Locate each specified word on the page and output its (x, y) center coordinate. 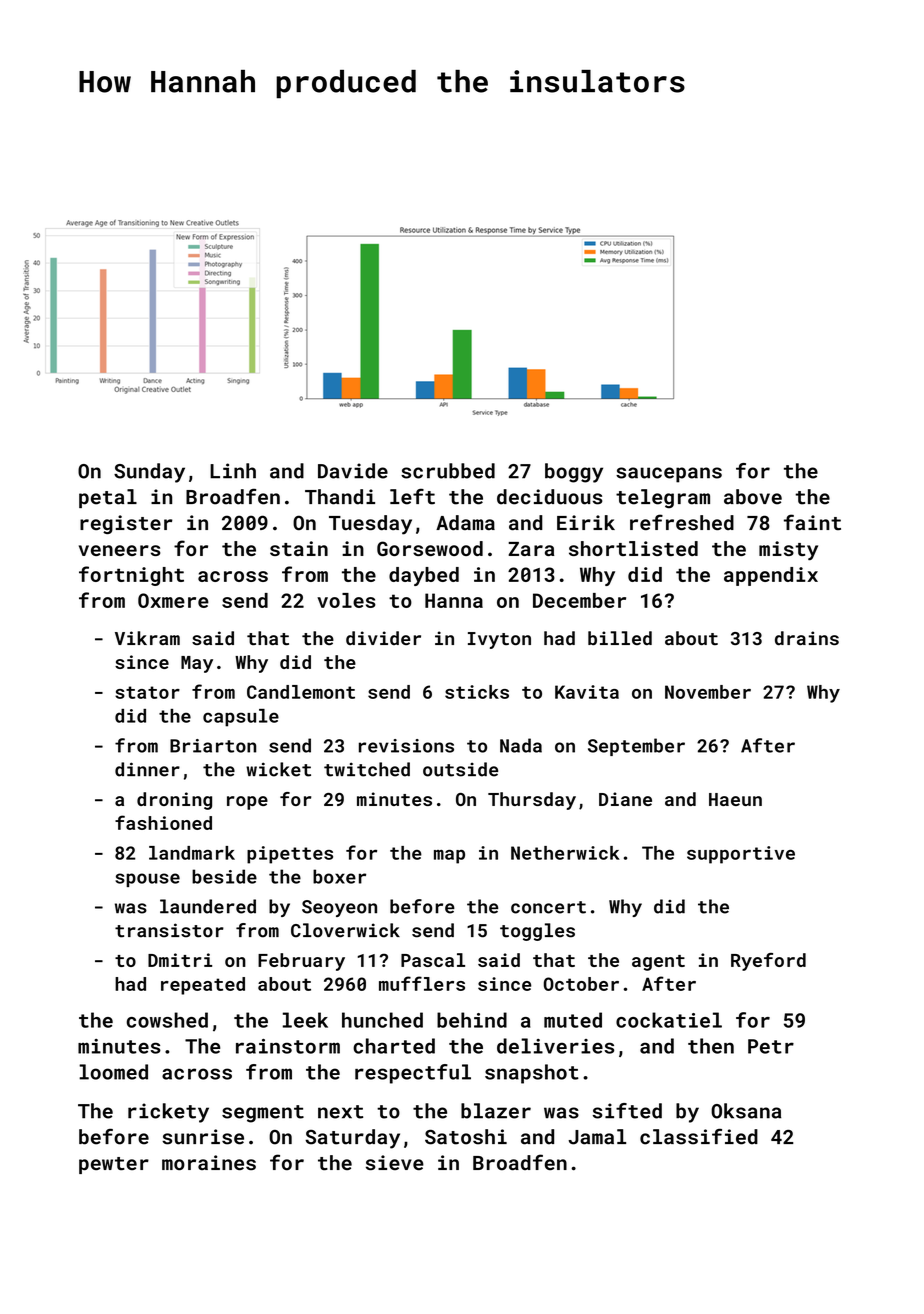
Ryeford (768, 962)
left (412, 496)
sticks (477, 692)
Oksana (746, 1111)
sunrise (203, 1137)
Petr (771, 1046)
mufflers (422, 983)
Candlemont (301, 692)
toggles (537, 932)
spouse (147, 880)
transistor (169, 930)
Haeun (735, 799)
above (753, 497)
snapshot (532, 1074)
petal (108, 498)
